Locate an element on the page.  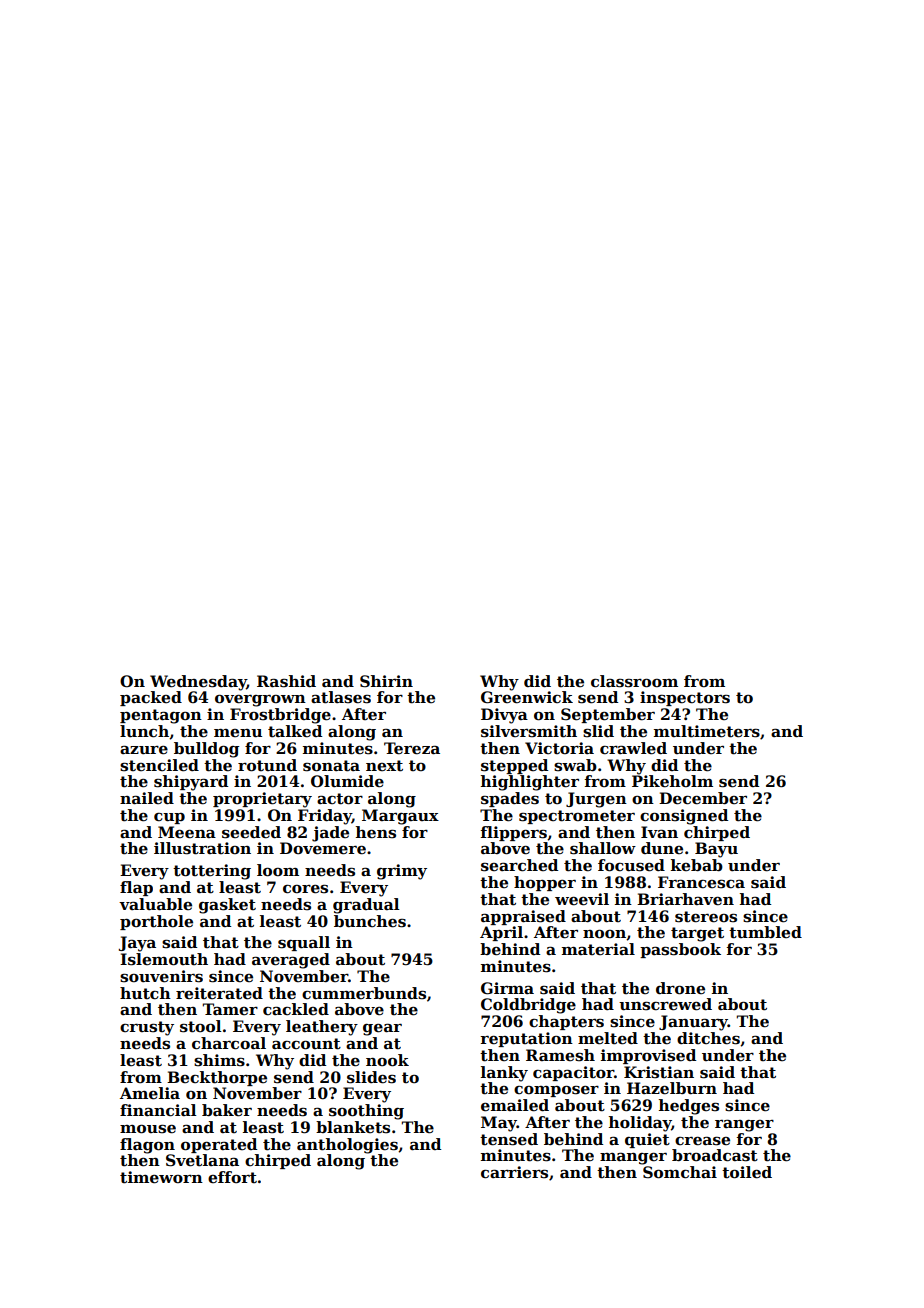
Girma is located at coordinates (507, 988).
